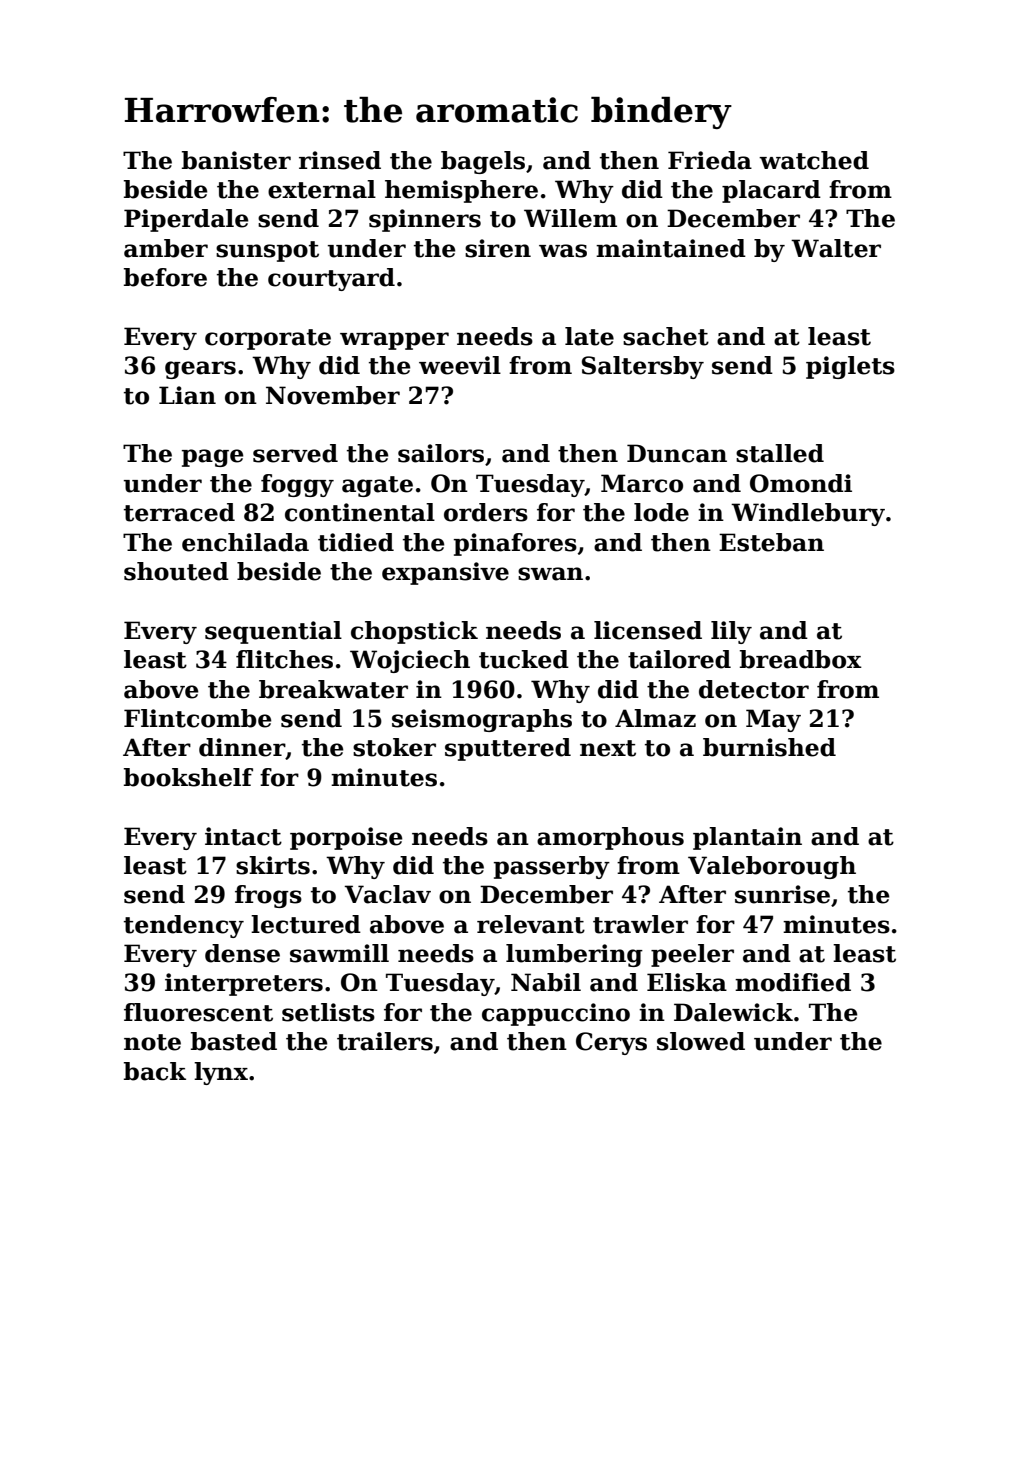 This screenshot has height=1481, width=1023. I want to click on Windlebury, so click(808, 514).
